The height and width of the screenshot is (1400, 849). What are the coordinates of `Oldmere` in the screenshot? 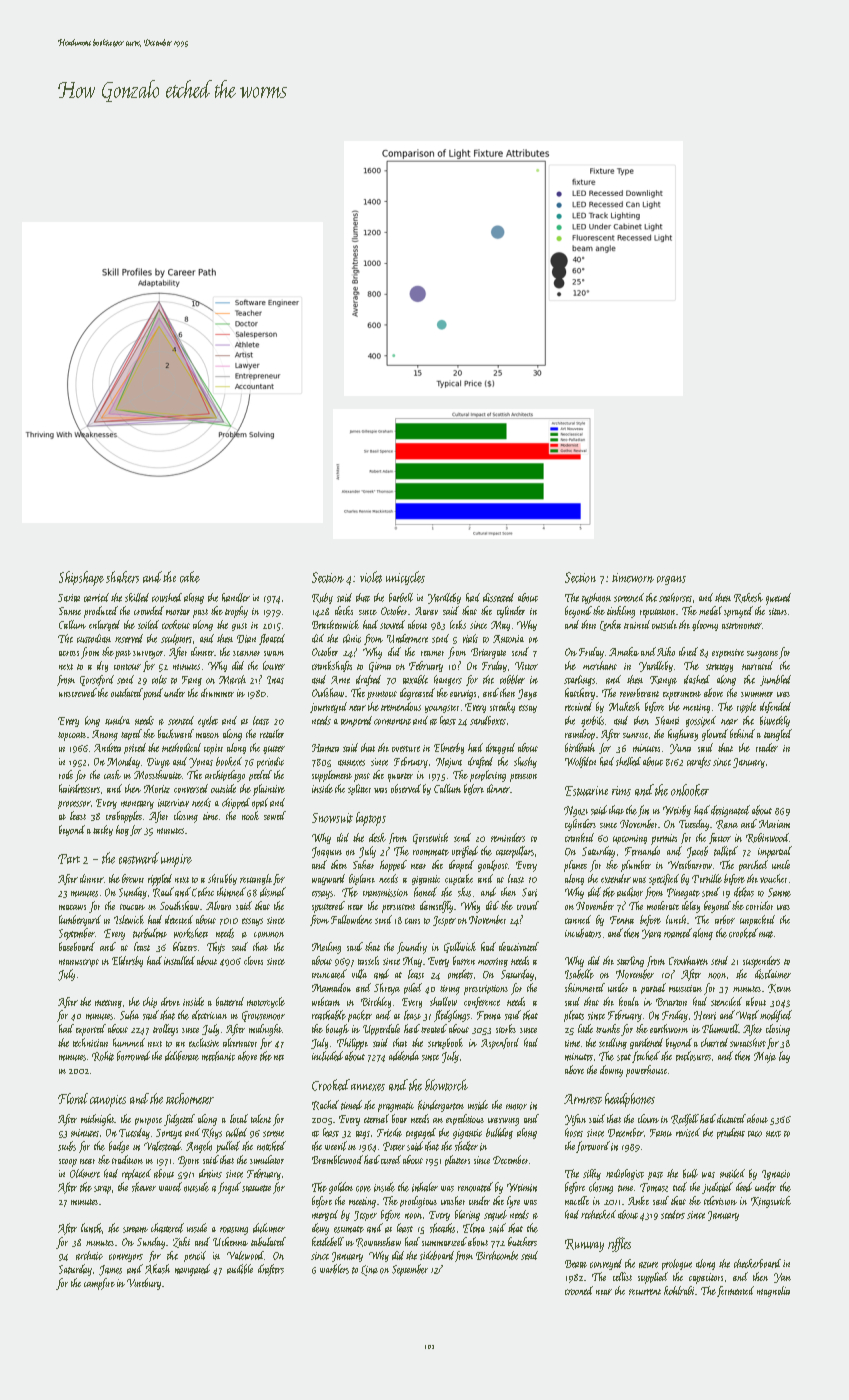 It's located at (85, 1173).
